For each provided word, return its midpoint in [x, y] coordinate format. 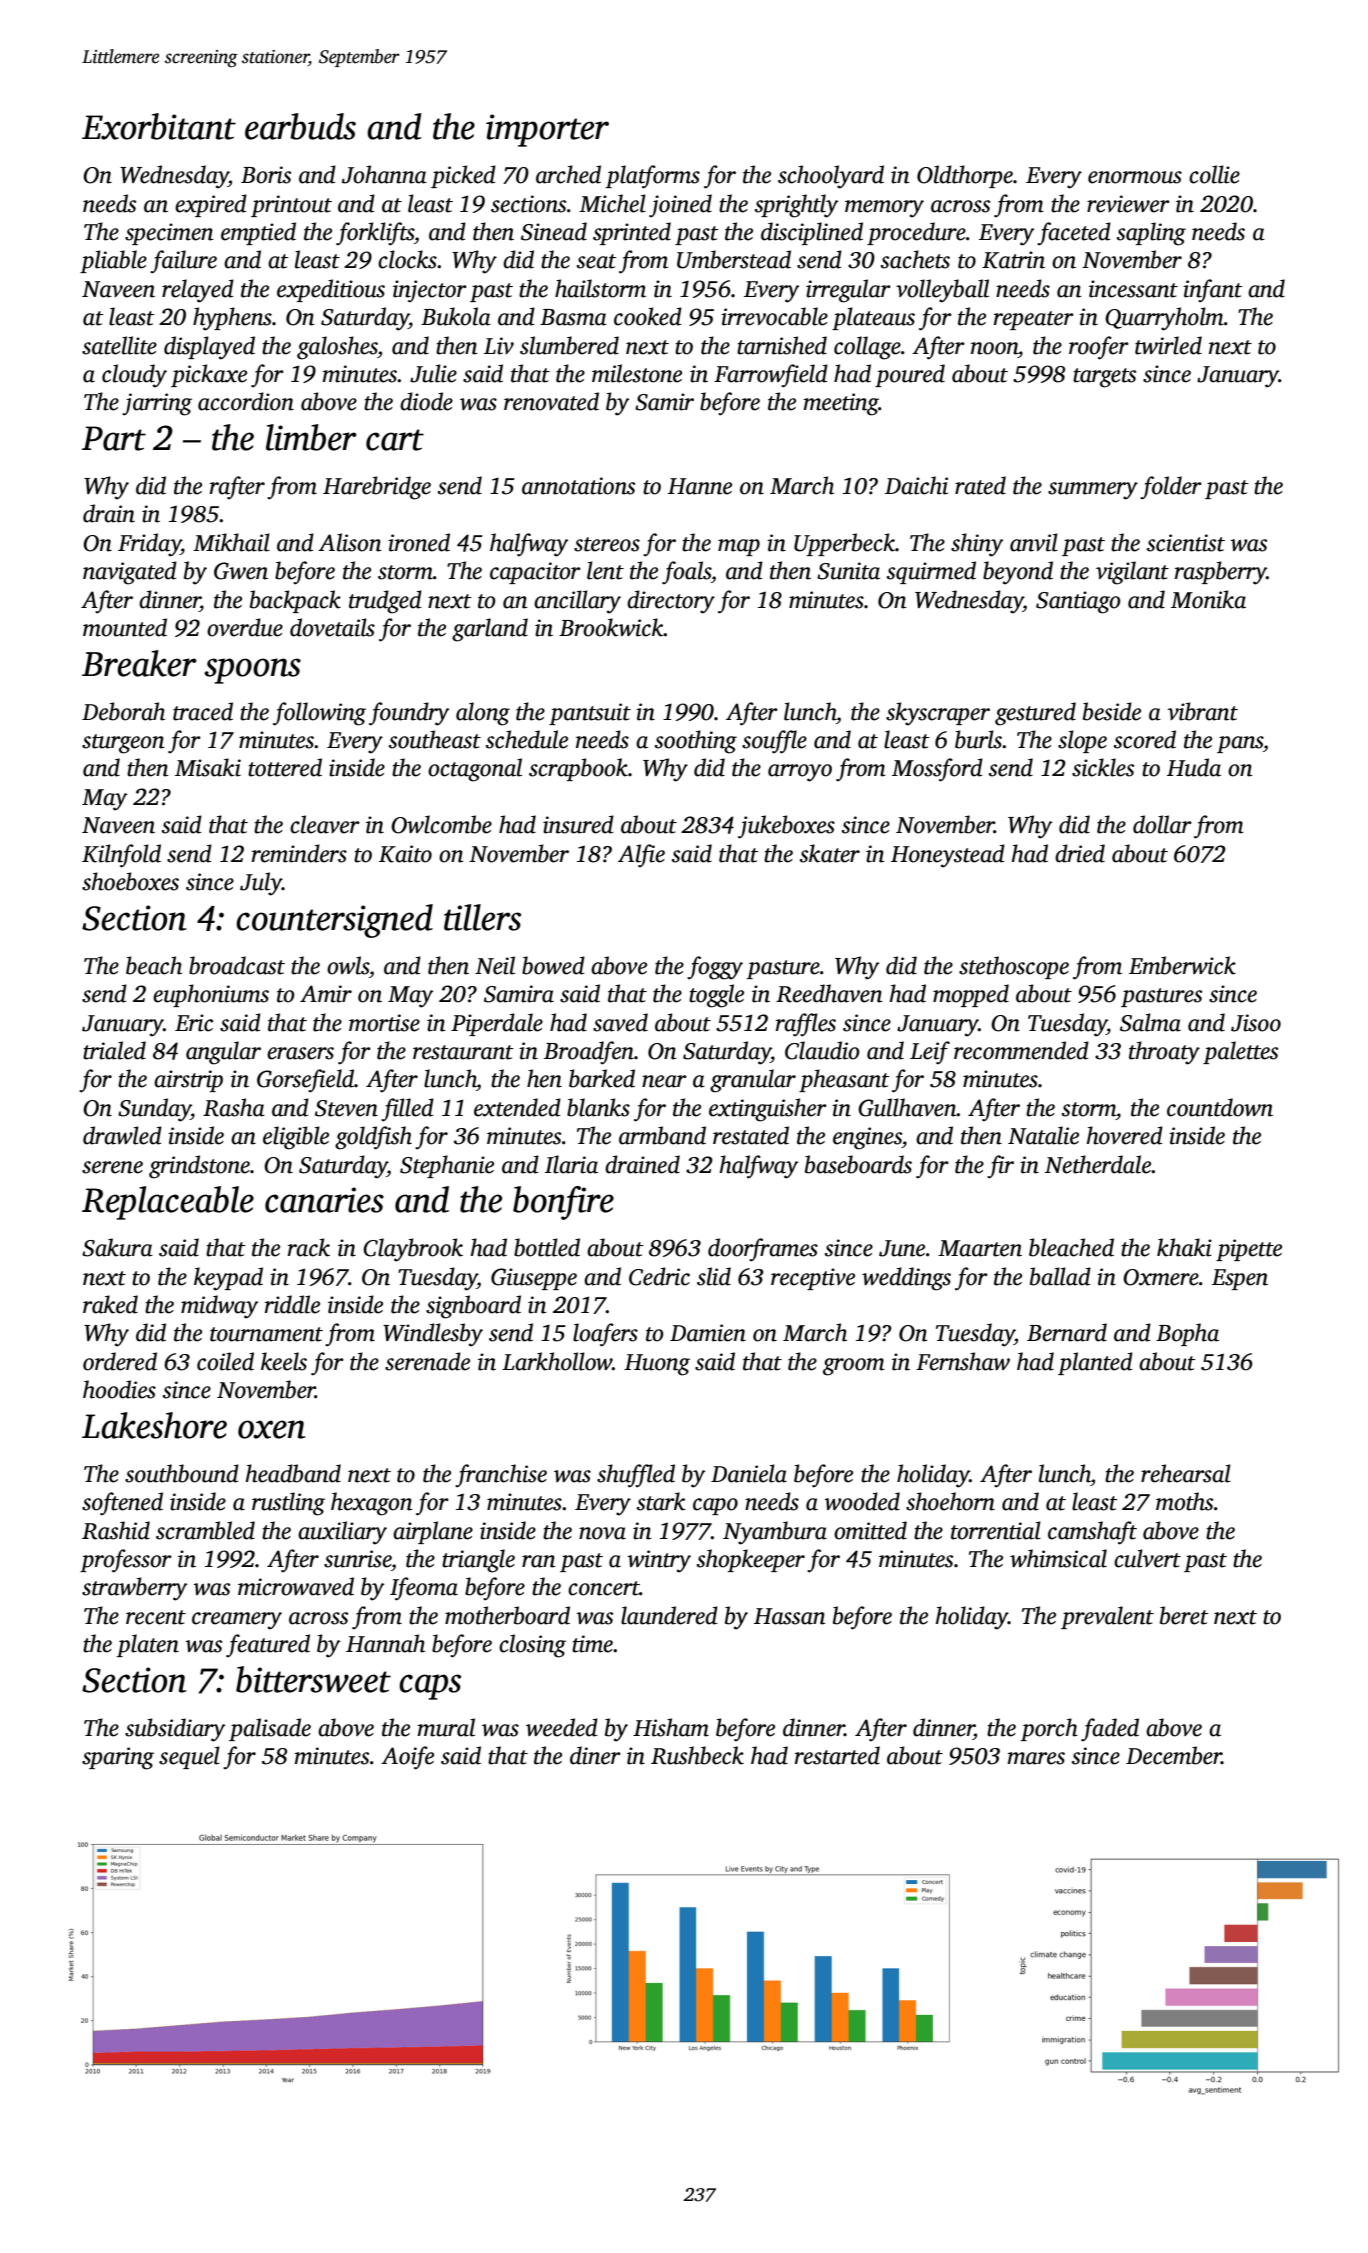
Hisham [671, 1727]
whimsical [1058, 1558]
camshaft [1092, 1533]
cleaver [325, 824]
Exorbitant [159, 126]
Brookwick [611, 627]
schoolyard [831, 177]
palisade [270, 1729]
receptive [813, 1279]
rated [980, 485]
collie [1214, 174]
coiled [225, 1361]
